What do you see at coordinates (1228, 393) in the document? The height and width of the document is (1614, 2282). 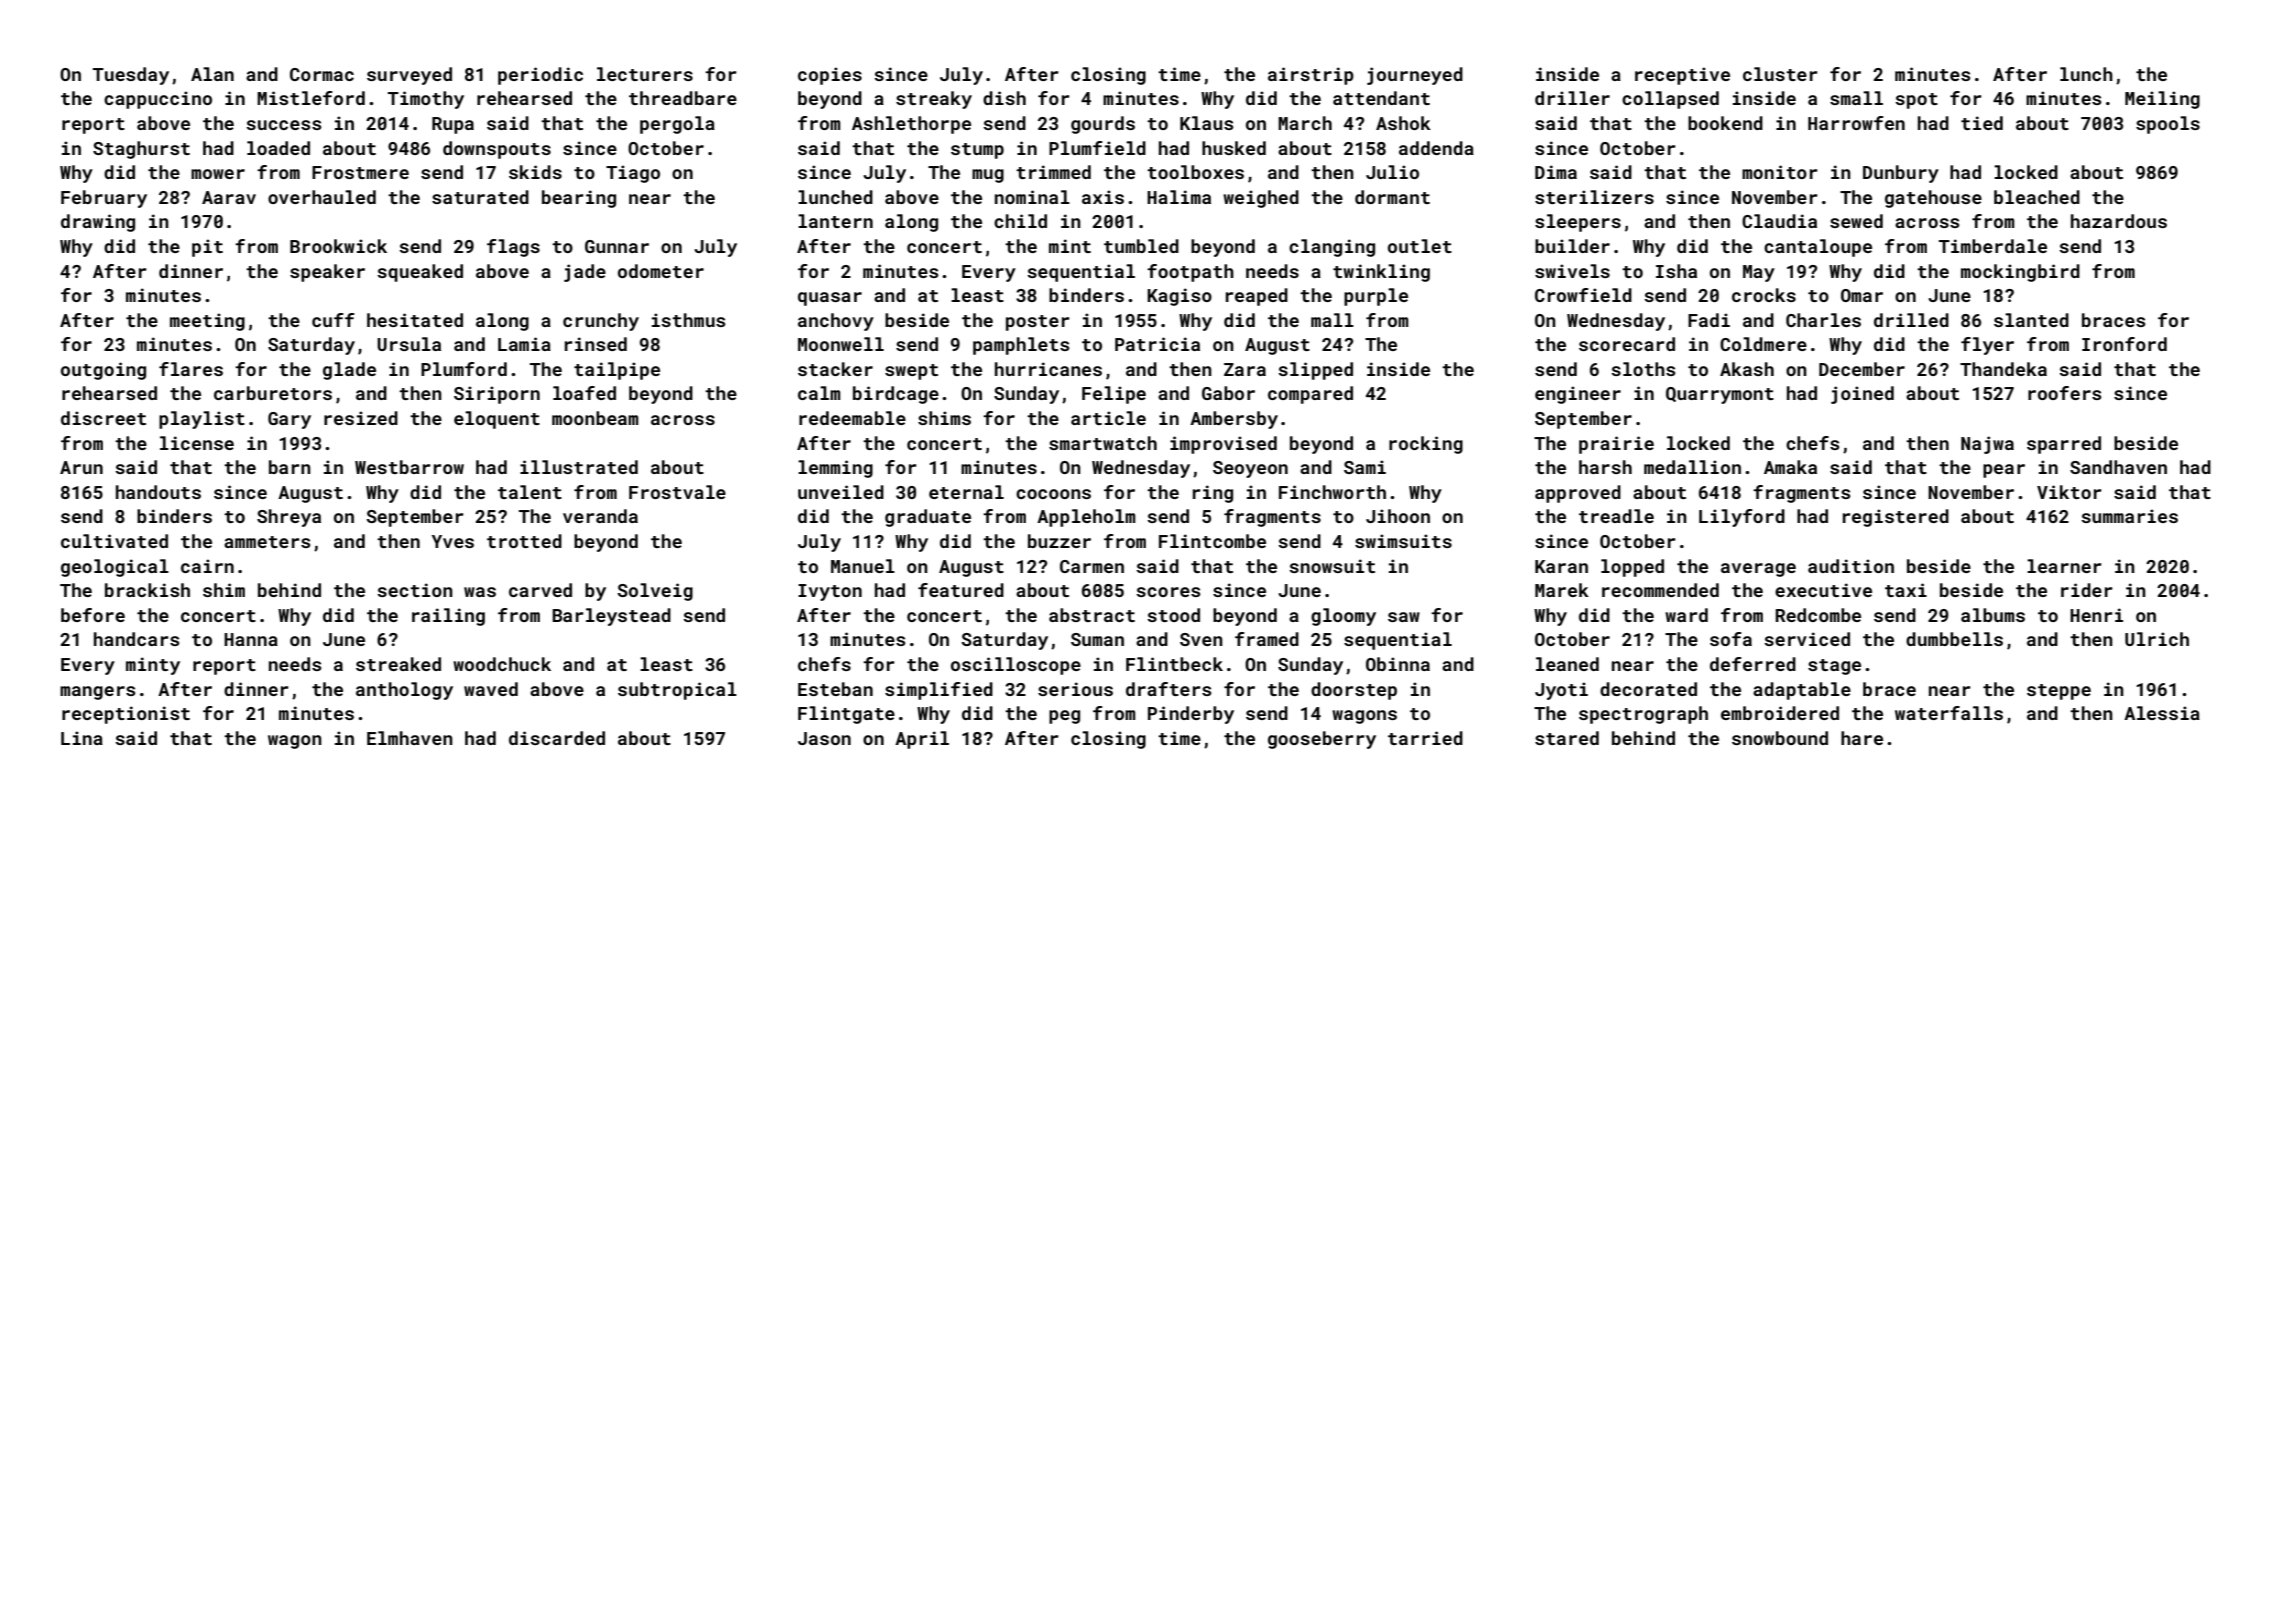 I see `Gabor` at bounding box center [1228, 393].
